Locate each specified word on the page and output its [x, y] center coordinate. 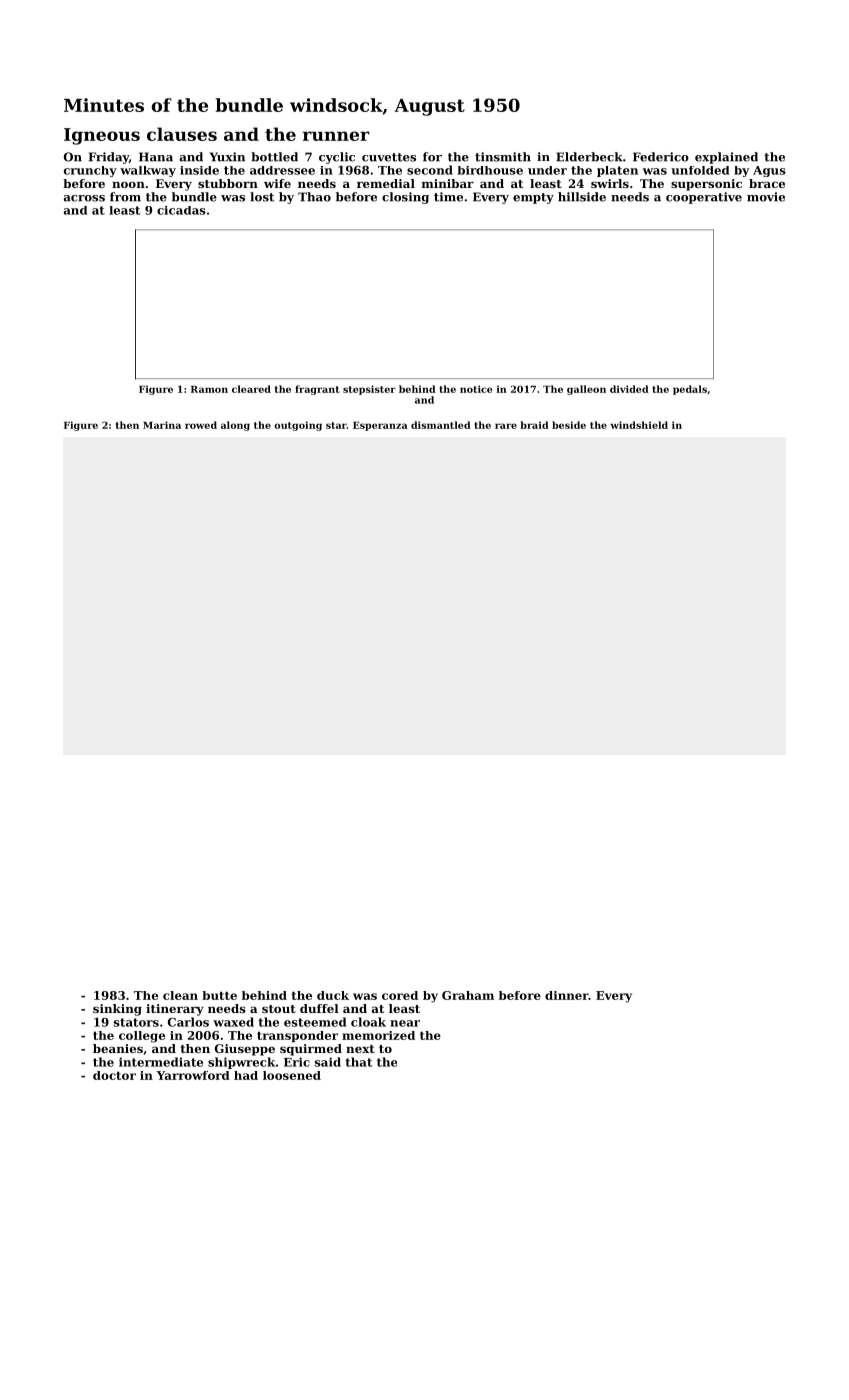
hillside [582, 197]
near [405, 1023]
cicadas [181, 210]
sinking [117, 1010]
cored [400, 995]
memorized [378, 1035]
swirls [610, 183]
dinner [567, 995]
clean [180, 995]
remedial [386, 183]
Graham [468, 995]
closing [405, 198]
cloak [368, 1022]
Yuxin [227, 157]
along [235, 426]
